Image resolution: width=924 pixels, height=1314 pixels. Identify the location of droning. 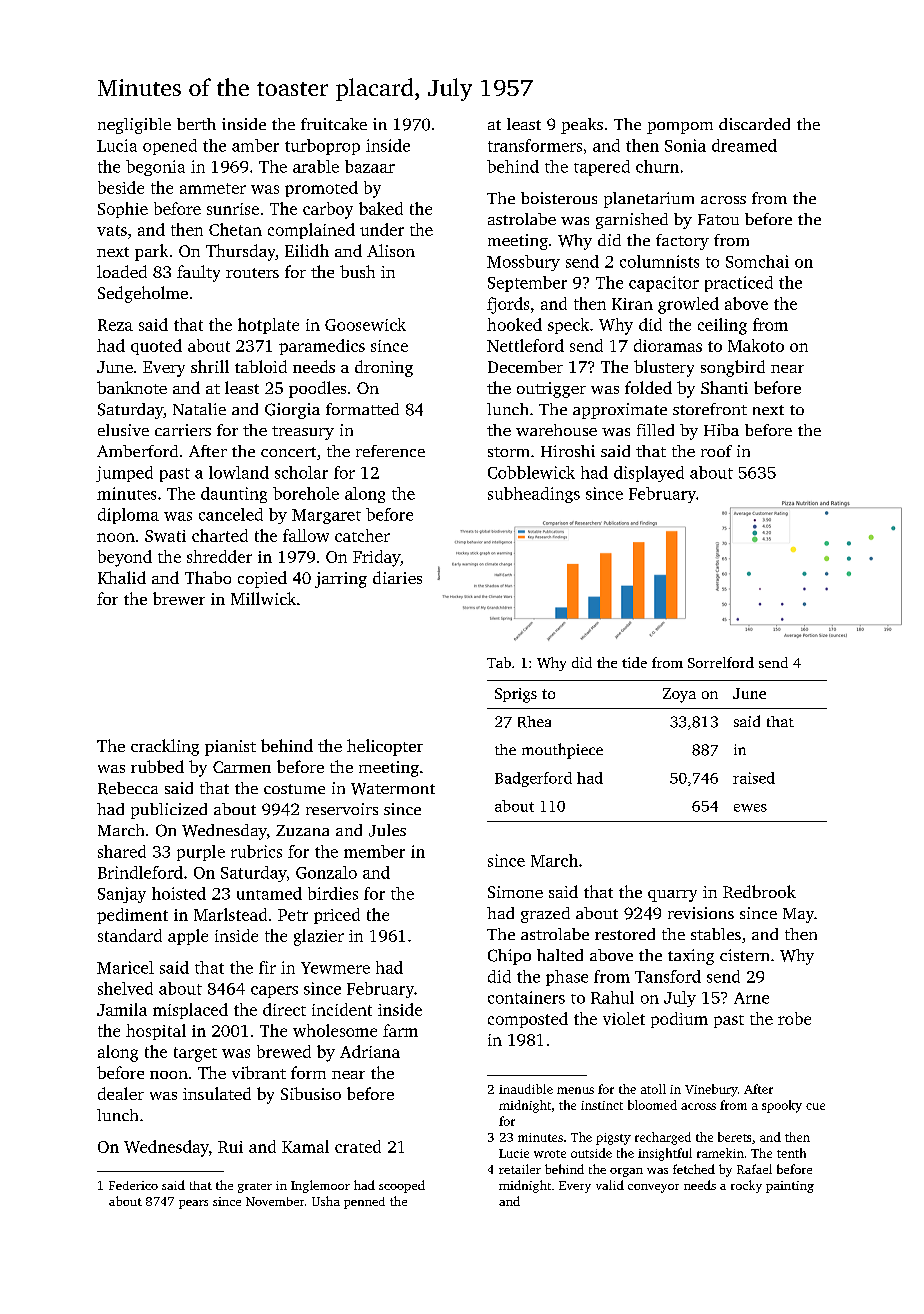
(384, 368).
